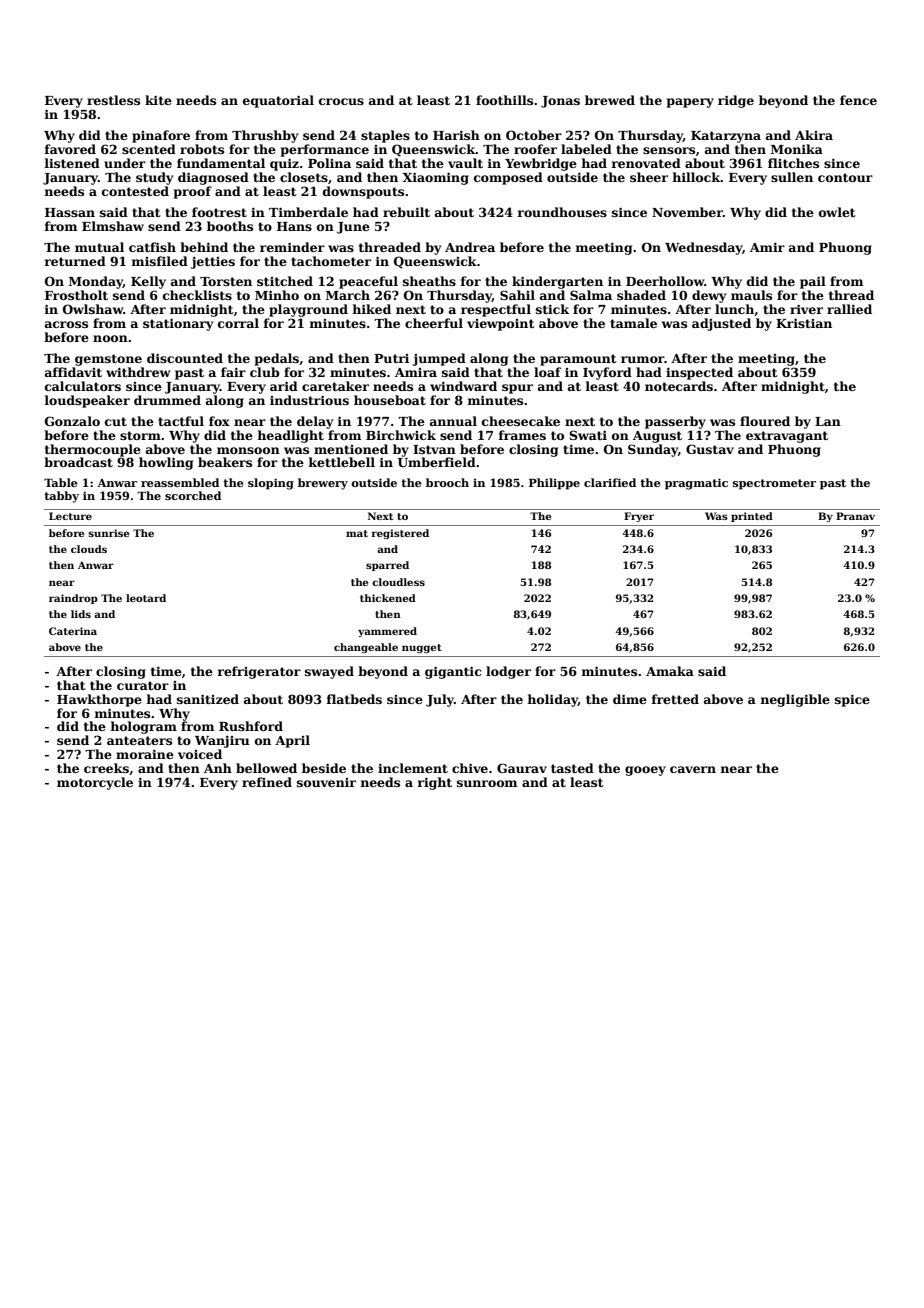  Describe the element at coordinates (693, 769) in the screenshot. I see `cavern` at that location.
